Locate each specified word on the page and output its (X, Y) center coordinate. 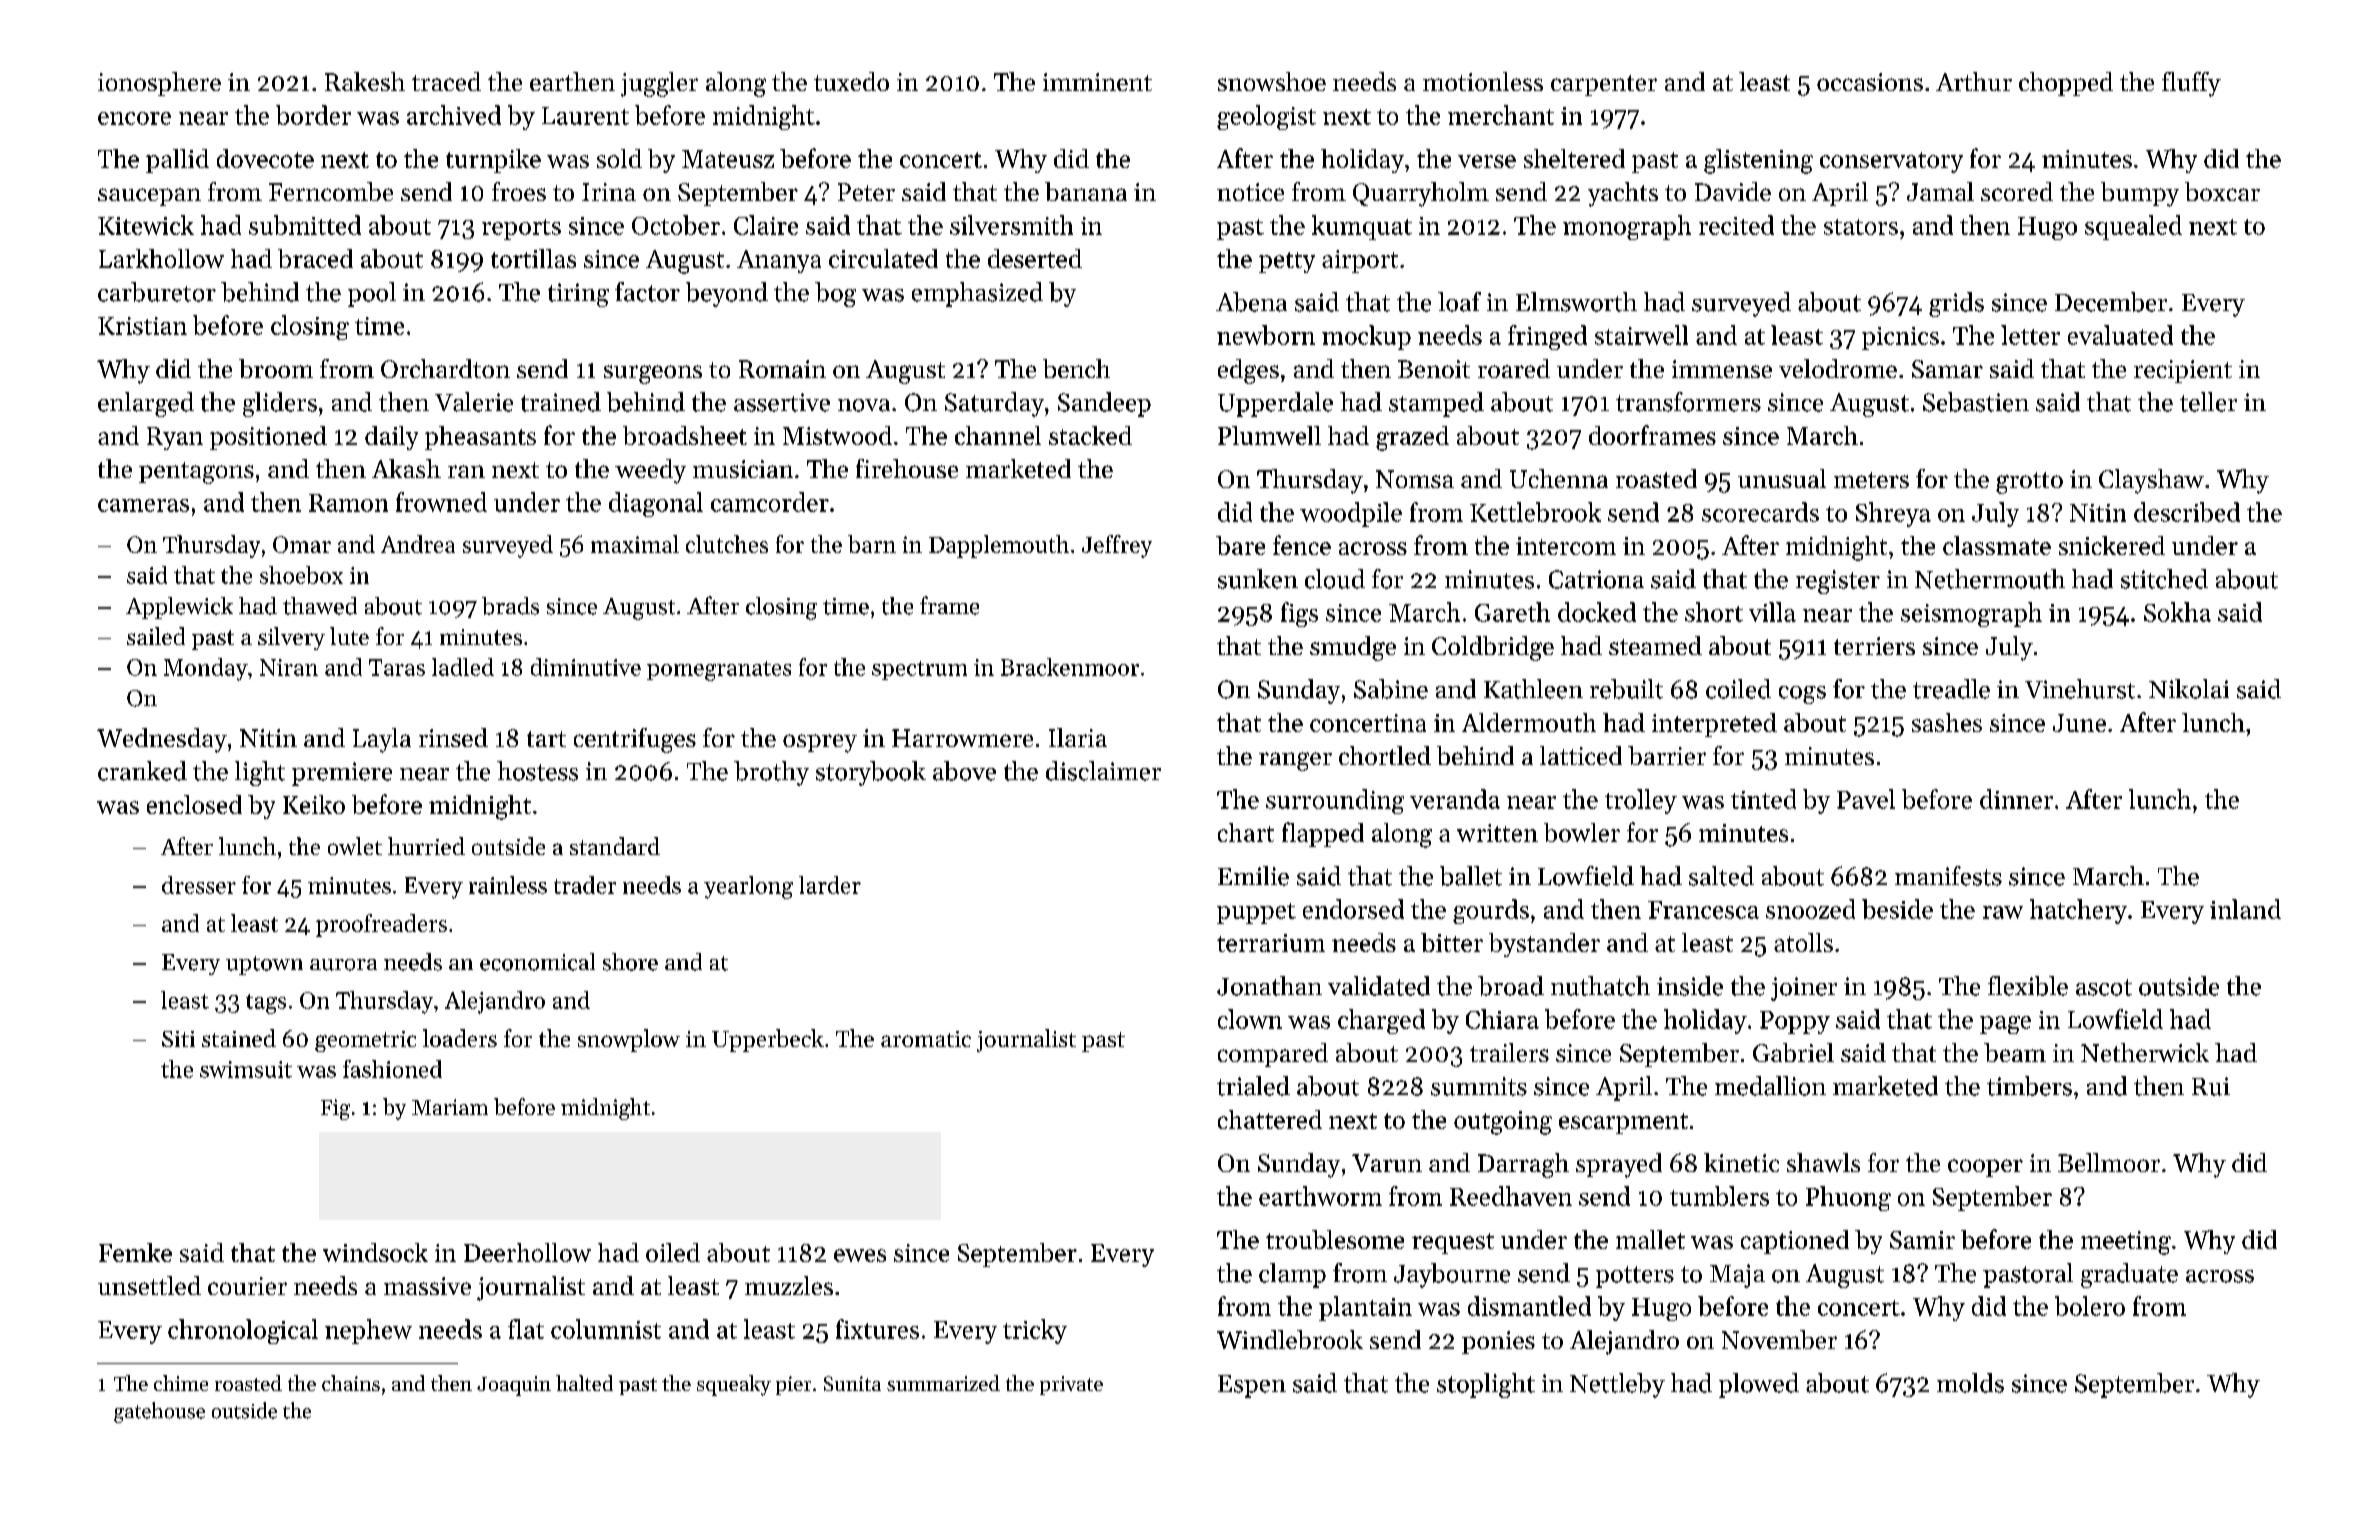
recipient (2183, 371)
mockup (1366, 337)
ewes (860, 1255)
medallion (1770, 1086)
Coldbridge (1493, 648)
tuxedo (851, 81)
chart (1246, 832)
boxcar (2222, 191)
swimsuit (246, 1069)
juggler (659, 84)
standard (615, 846)
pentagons (196, 473)
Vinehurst (2080, 689)
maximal (635, 544)
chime (181, 1383)
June (2079, 723)
